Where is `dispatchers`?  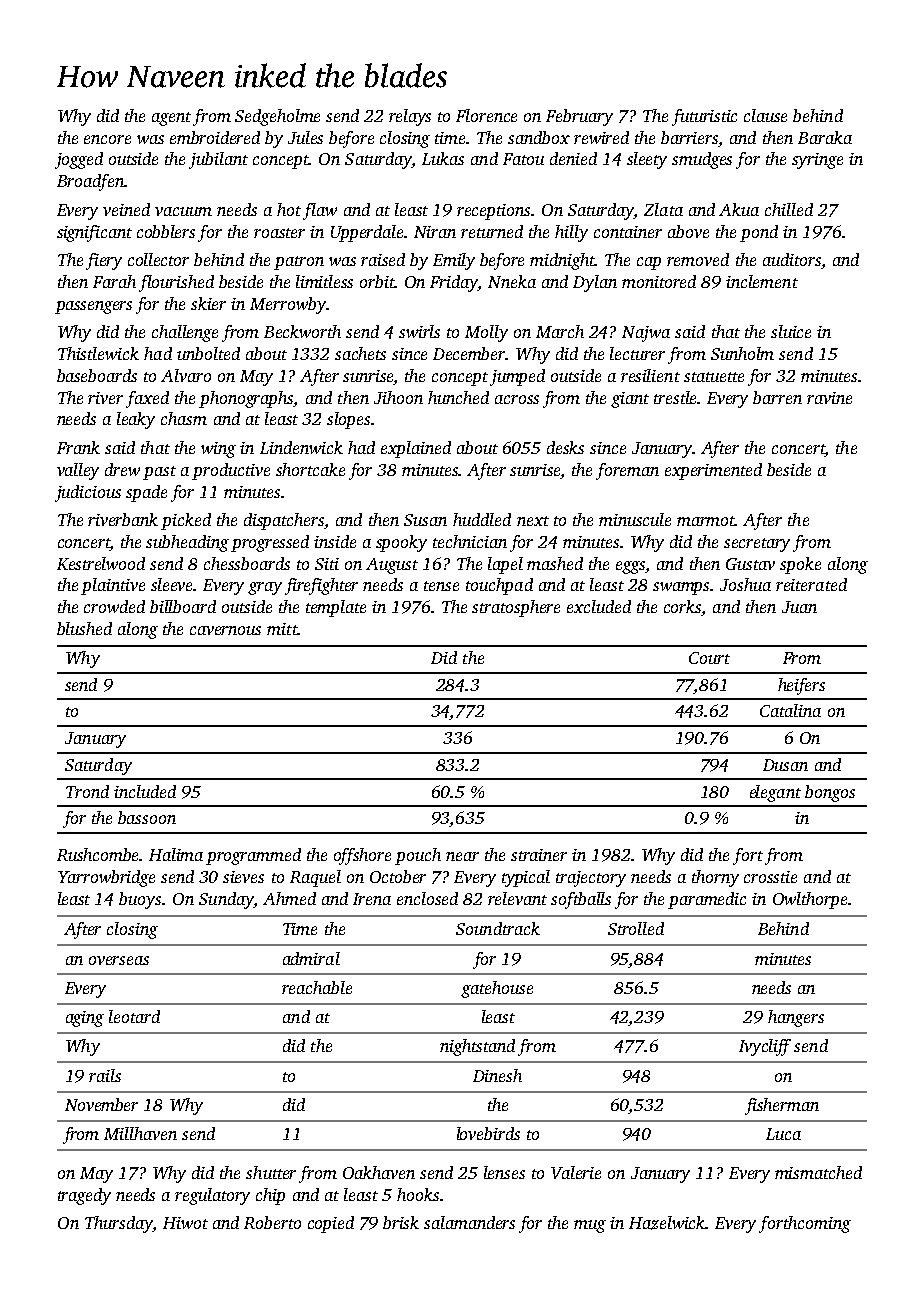 dispatchers is located at coordinates (284, 521).
